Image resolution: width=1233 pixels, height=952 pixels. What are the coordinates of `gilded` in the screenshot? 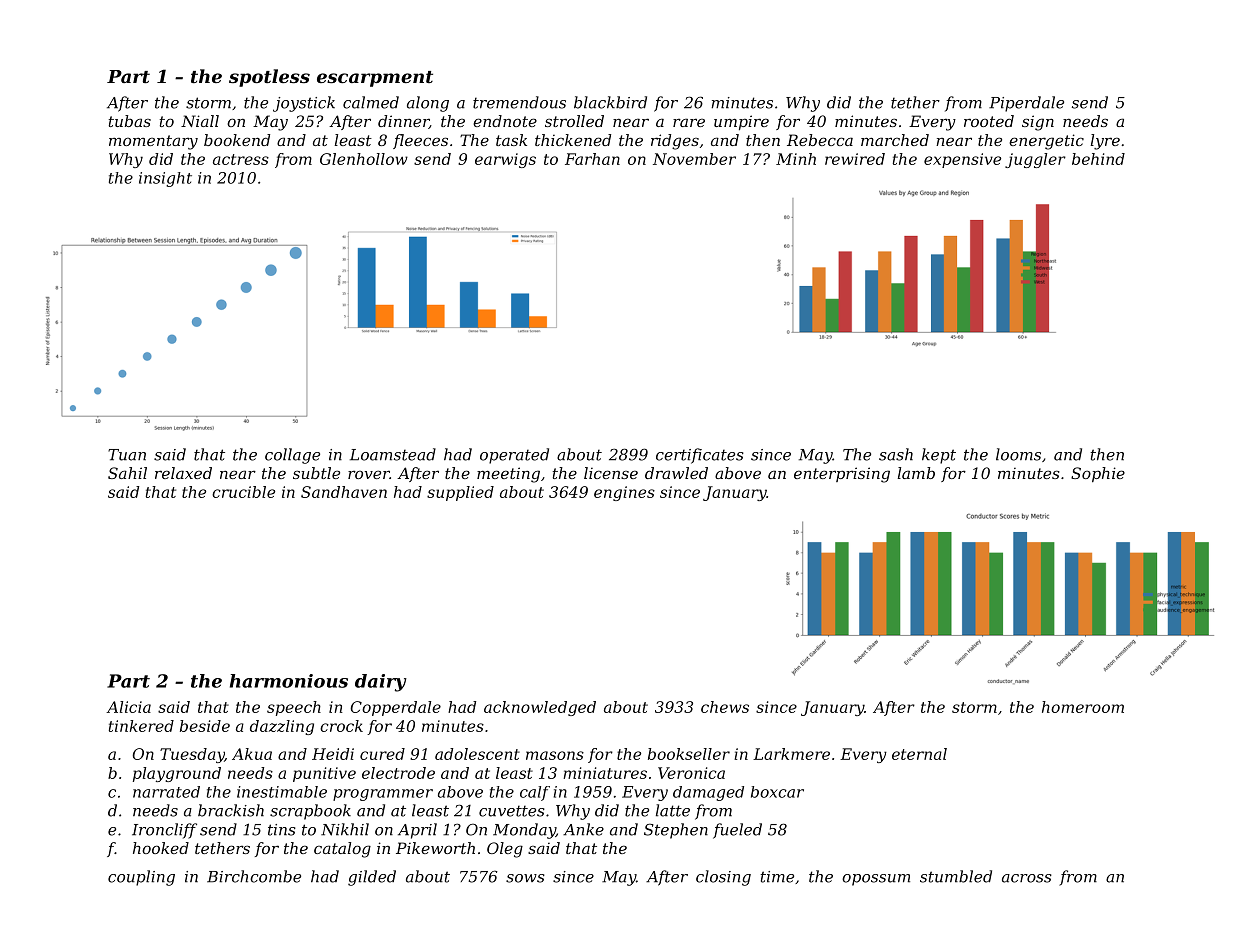 It's located at (372, 878).
